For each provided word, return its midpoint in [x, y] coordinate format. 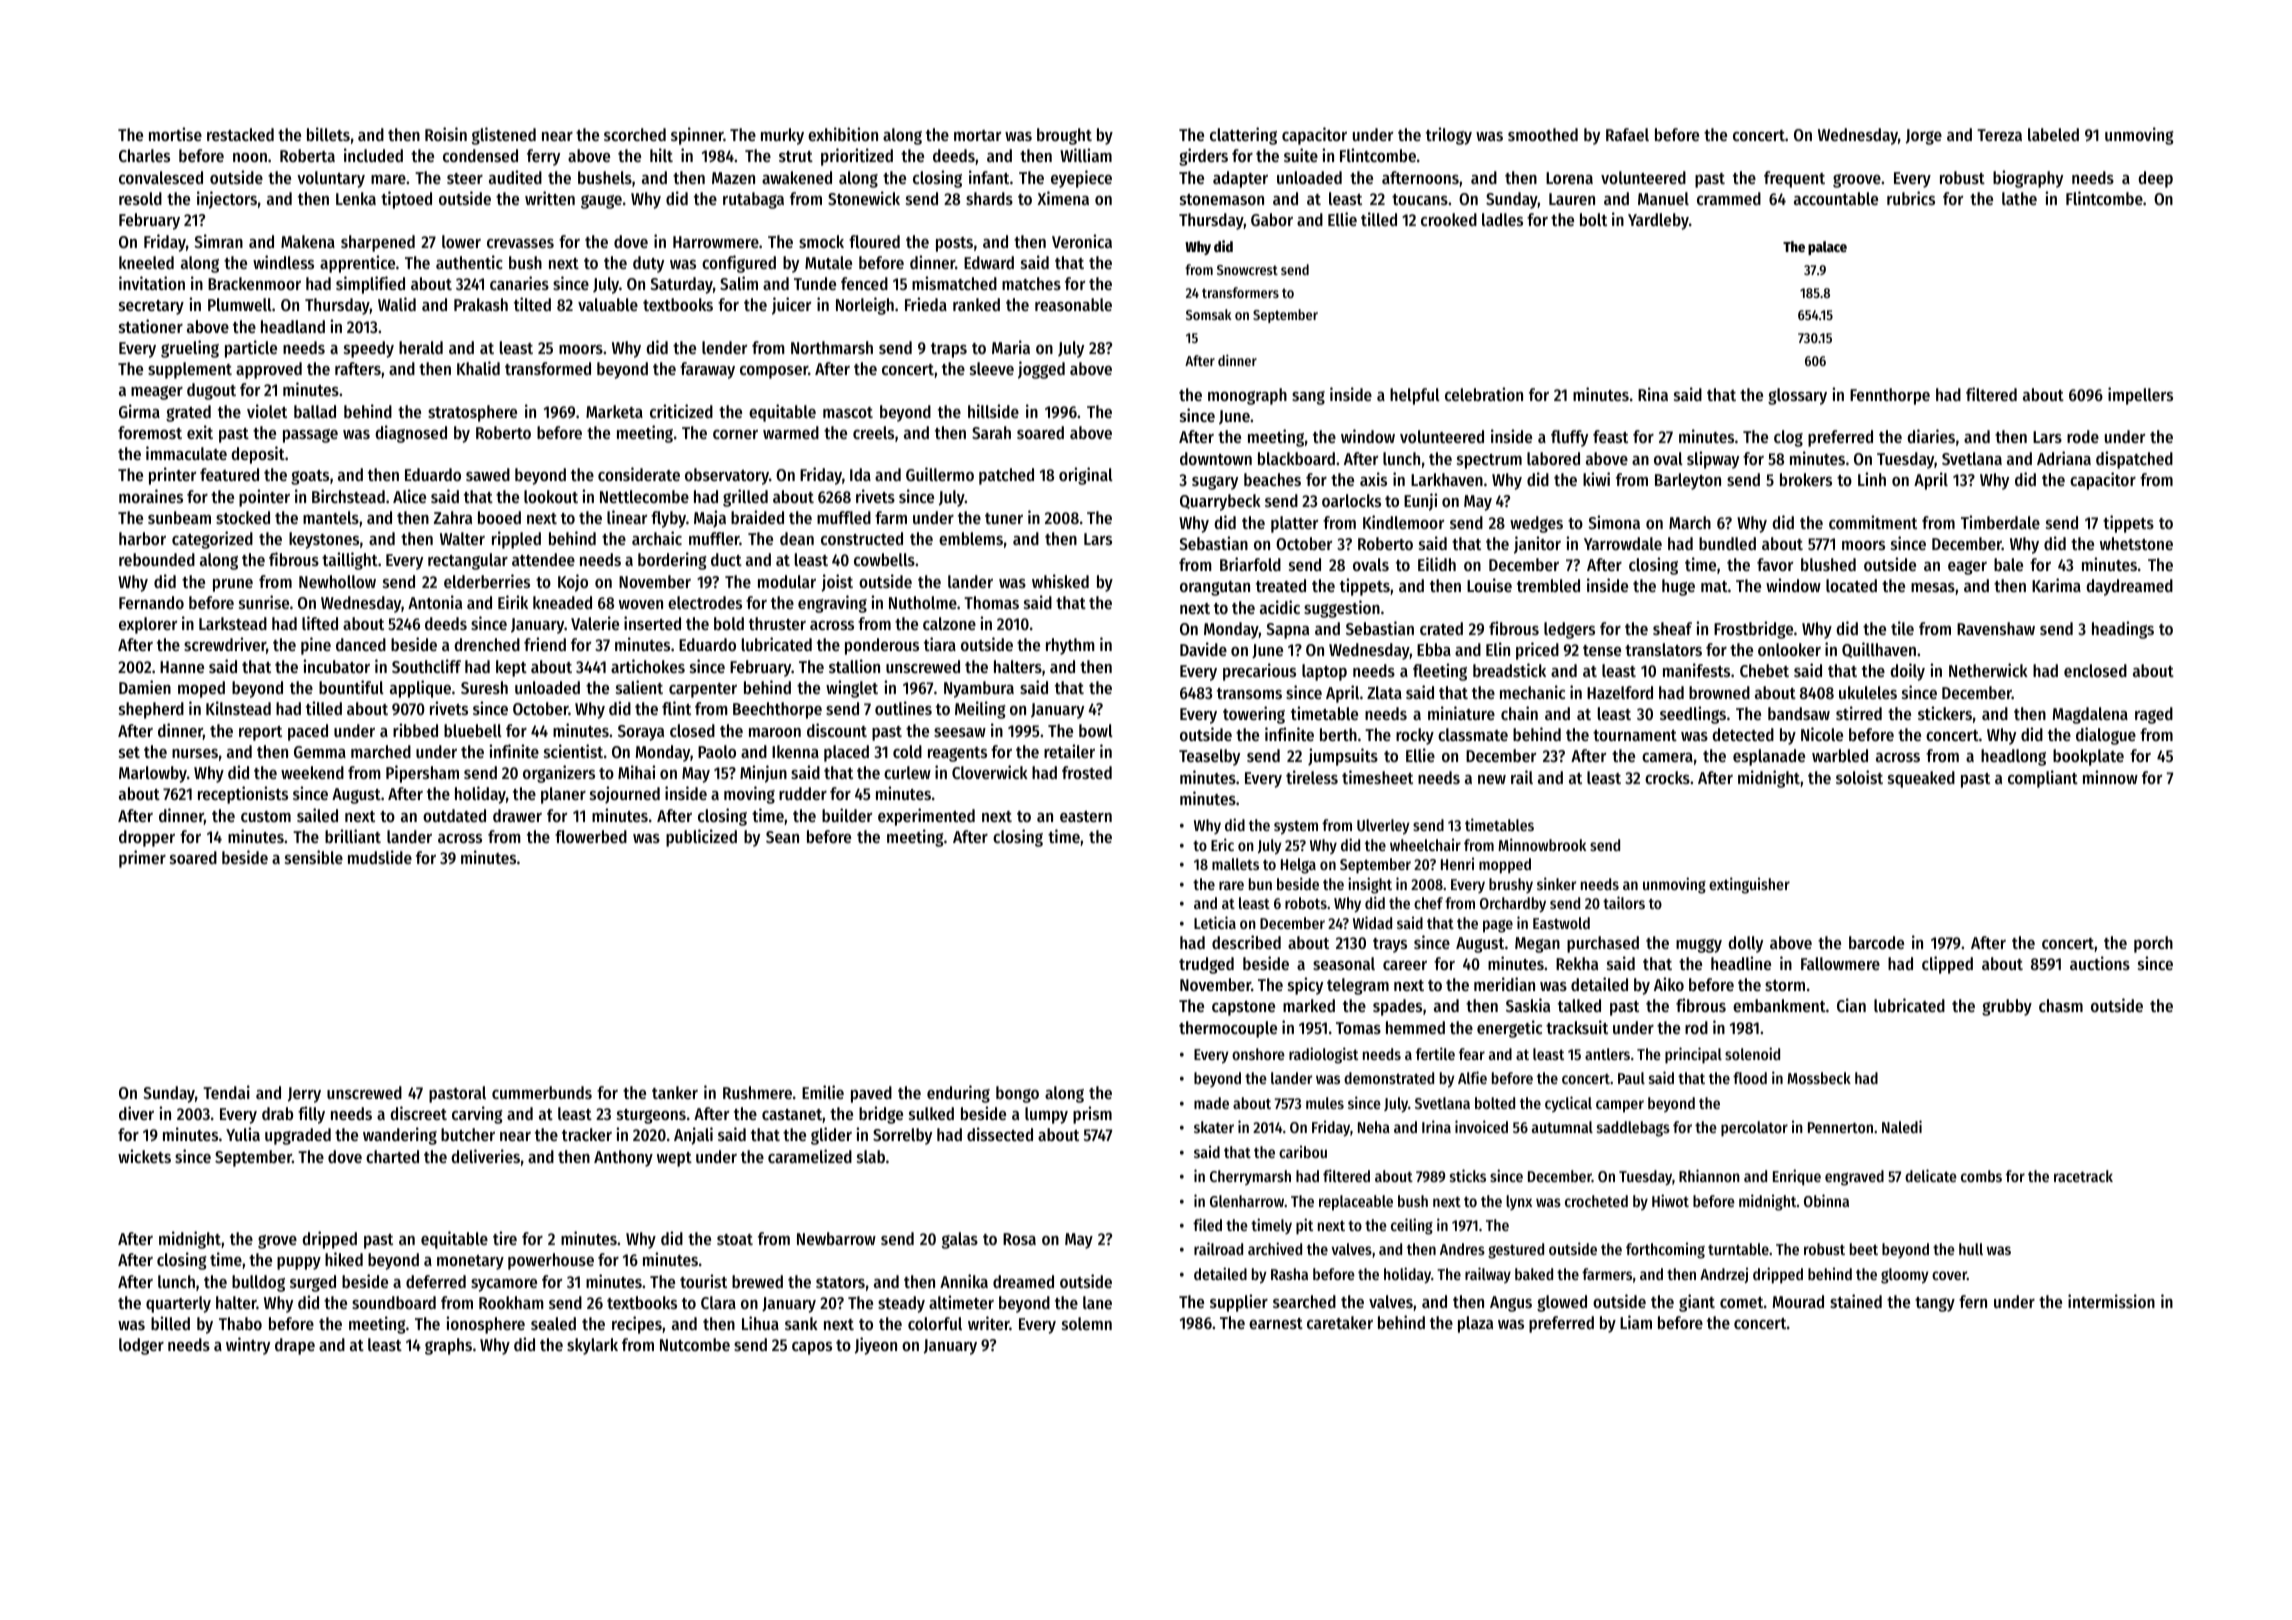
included [373, 155]
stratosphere [472, 413]
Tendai [226, 1092]
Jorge [1924, 137]
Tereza [1999, 135]
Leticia [1215, 922]
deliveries [485, 1156]
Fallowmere [1840, 963]
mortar [977, 135]
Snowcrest [1247, 270]
